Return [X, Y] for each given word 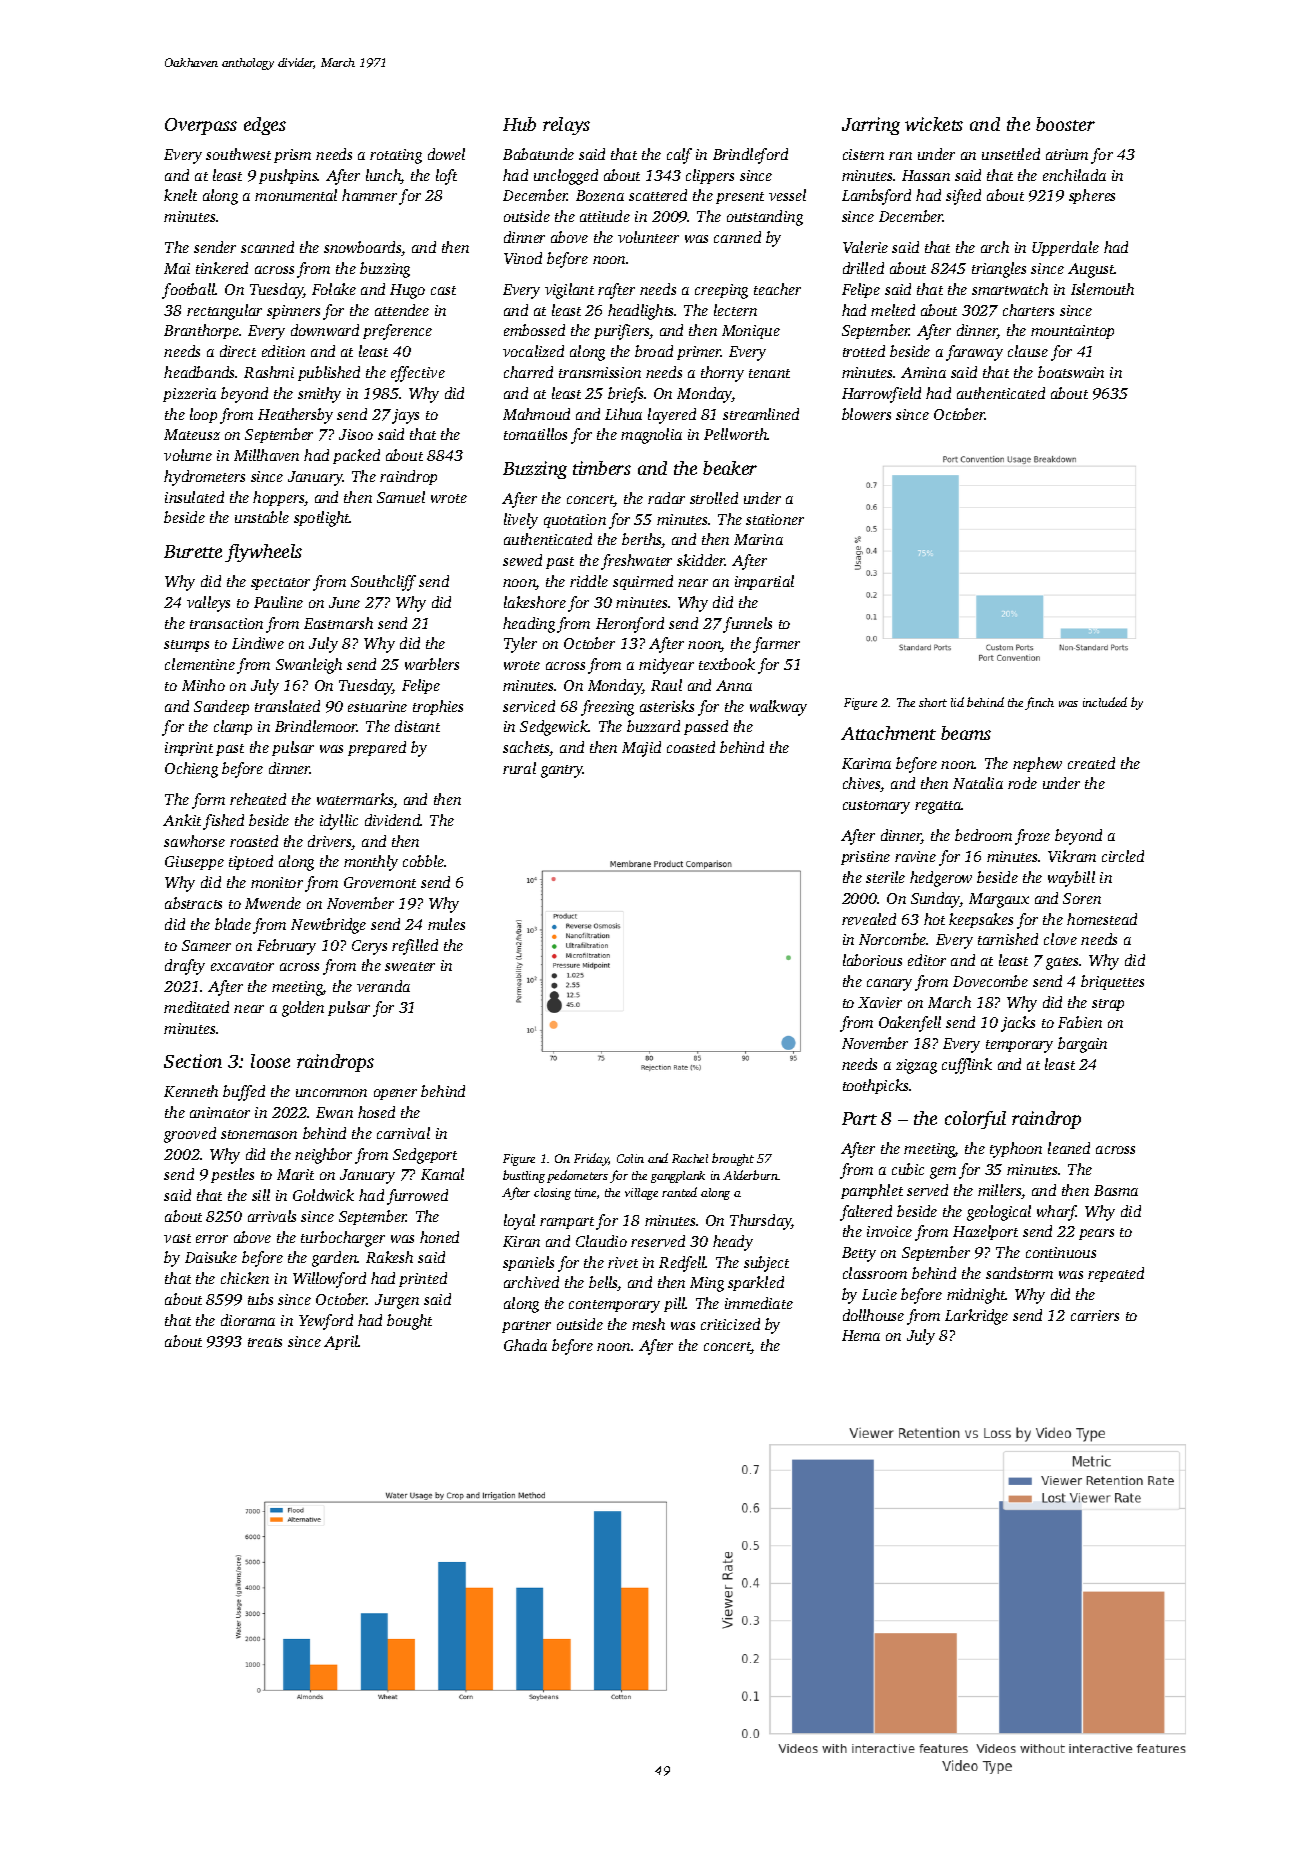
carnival [403, 1133]
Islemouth [1102, 289]
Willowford [329, 1280]
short [933, 702]
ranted [679, 1192]
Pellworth [736, 434]
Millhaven [266, 455]
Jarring [871, 126]
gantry [562, 771]
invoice [889, 1231]
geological [999, 1213]
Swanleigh [309, 666]
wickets [934, 124]
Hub [519, 124]
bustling [524, 1176]
